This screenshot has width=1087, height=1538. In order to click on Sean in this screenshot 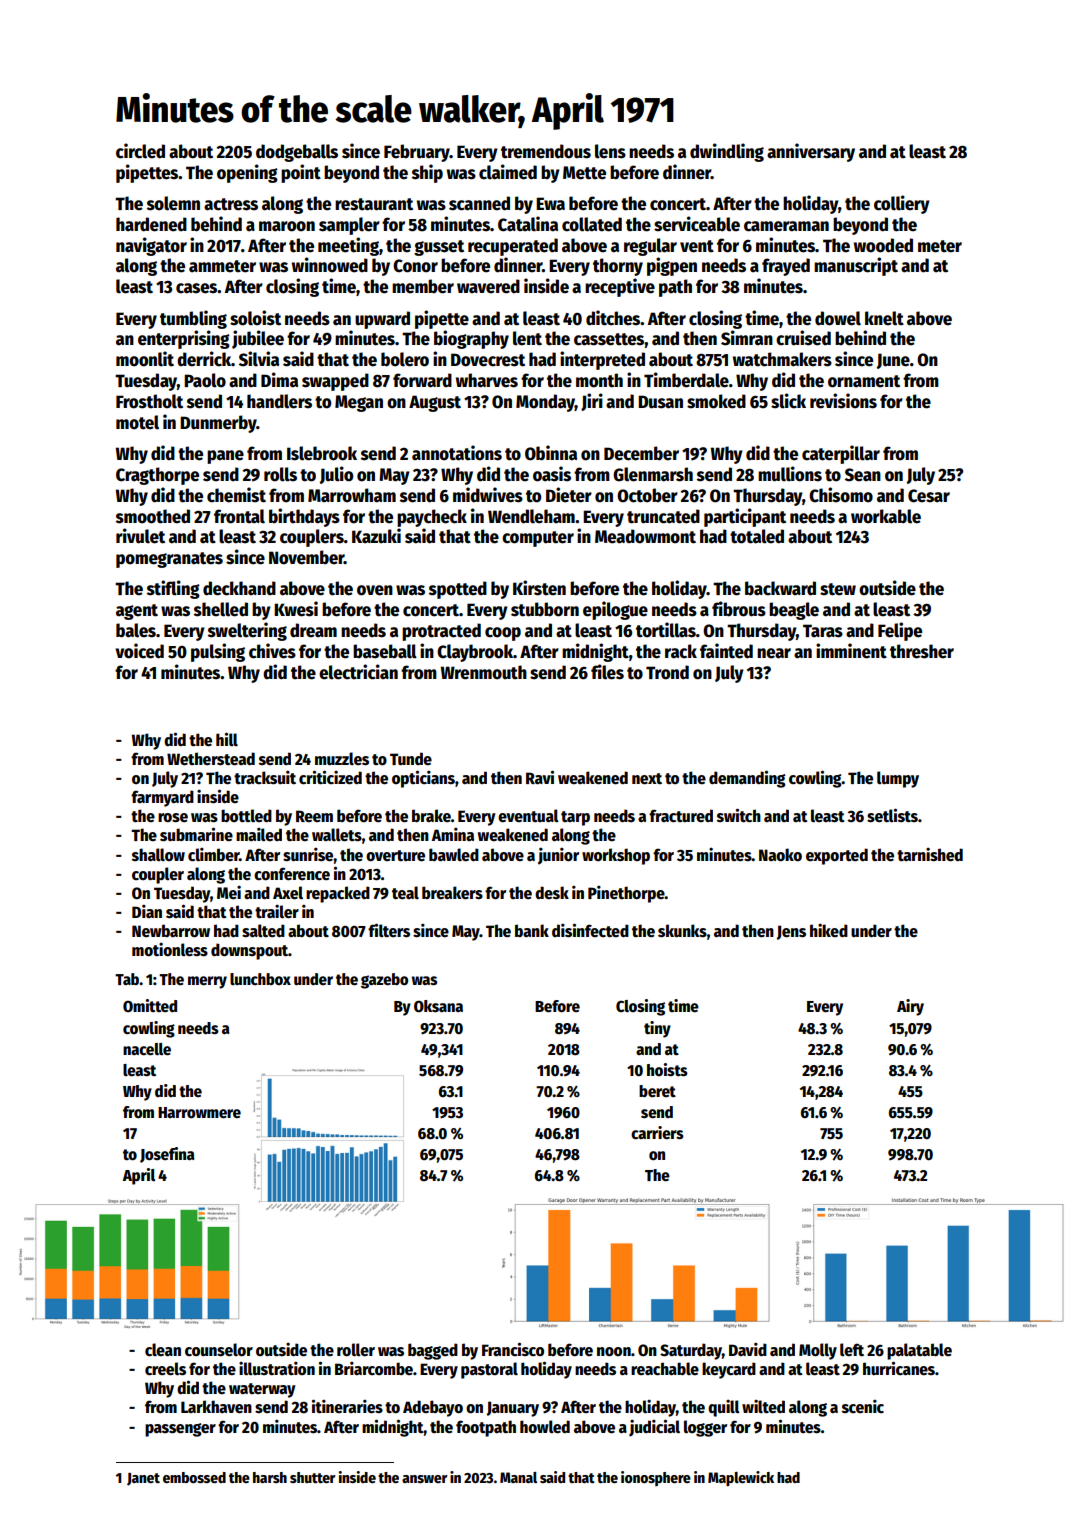, I will do `click(863, 475)`.
